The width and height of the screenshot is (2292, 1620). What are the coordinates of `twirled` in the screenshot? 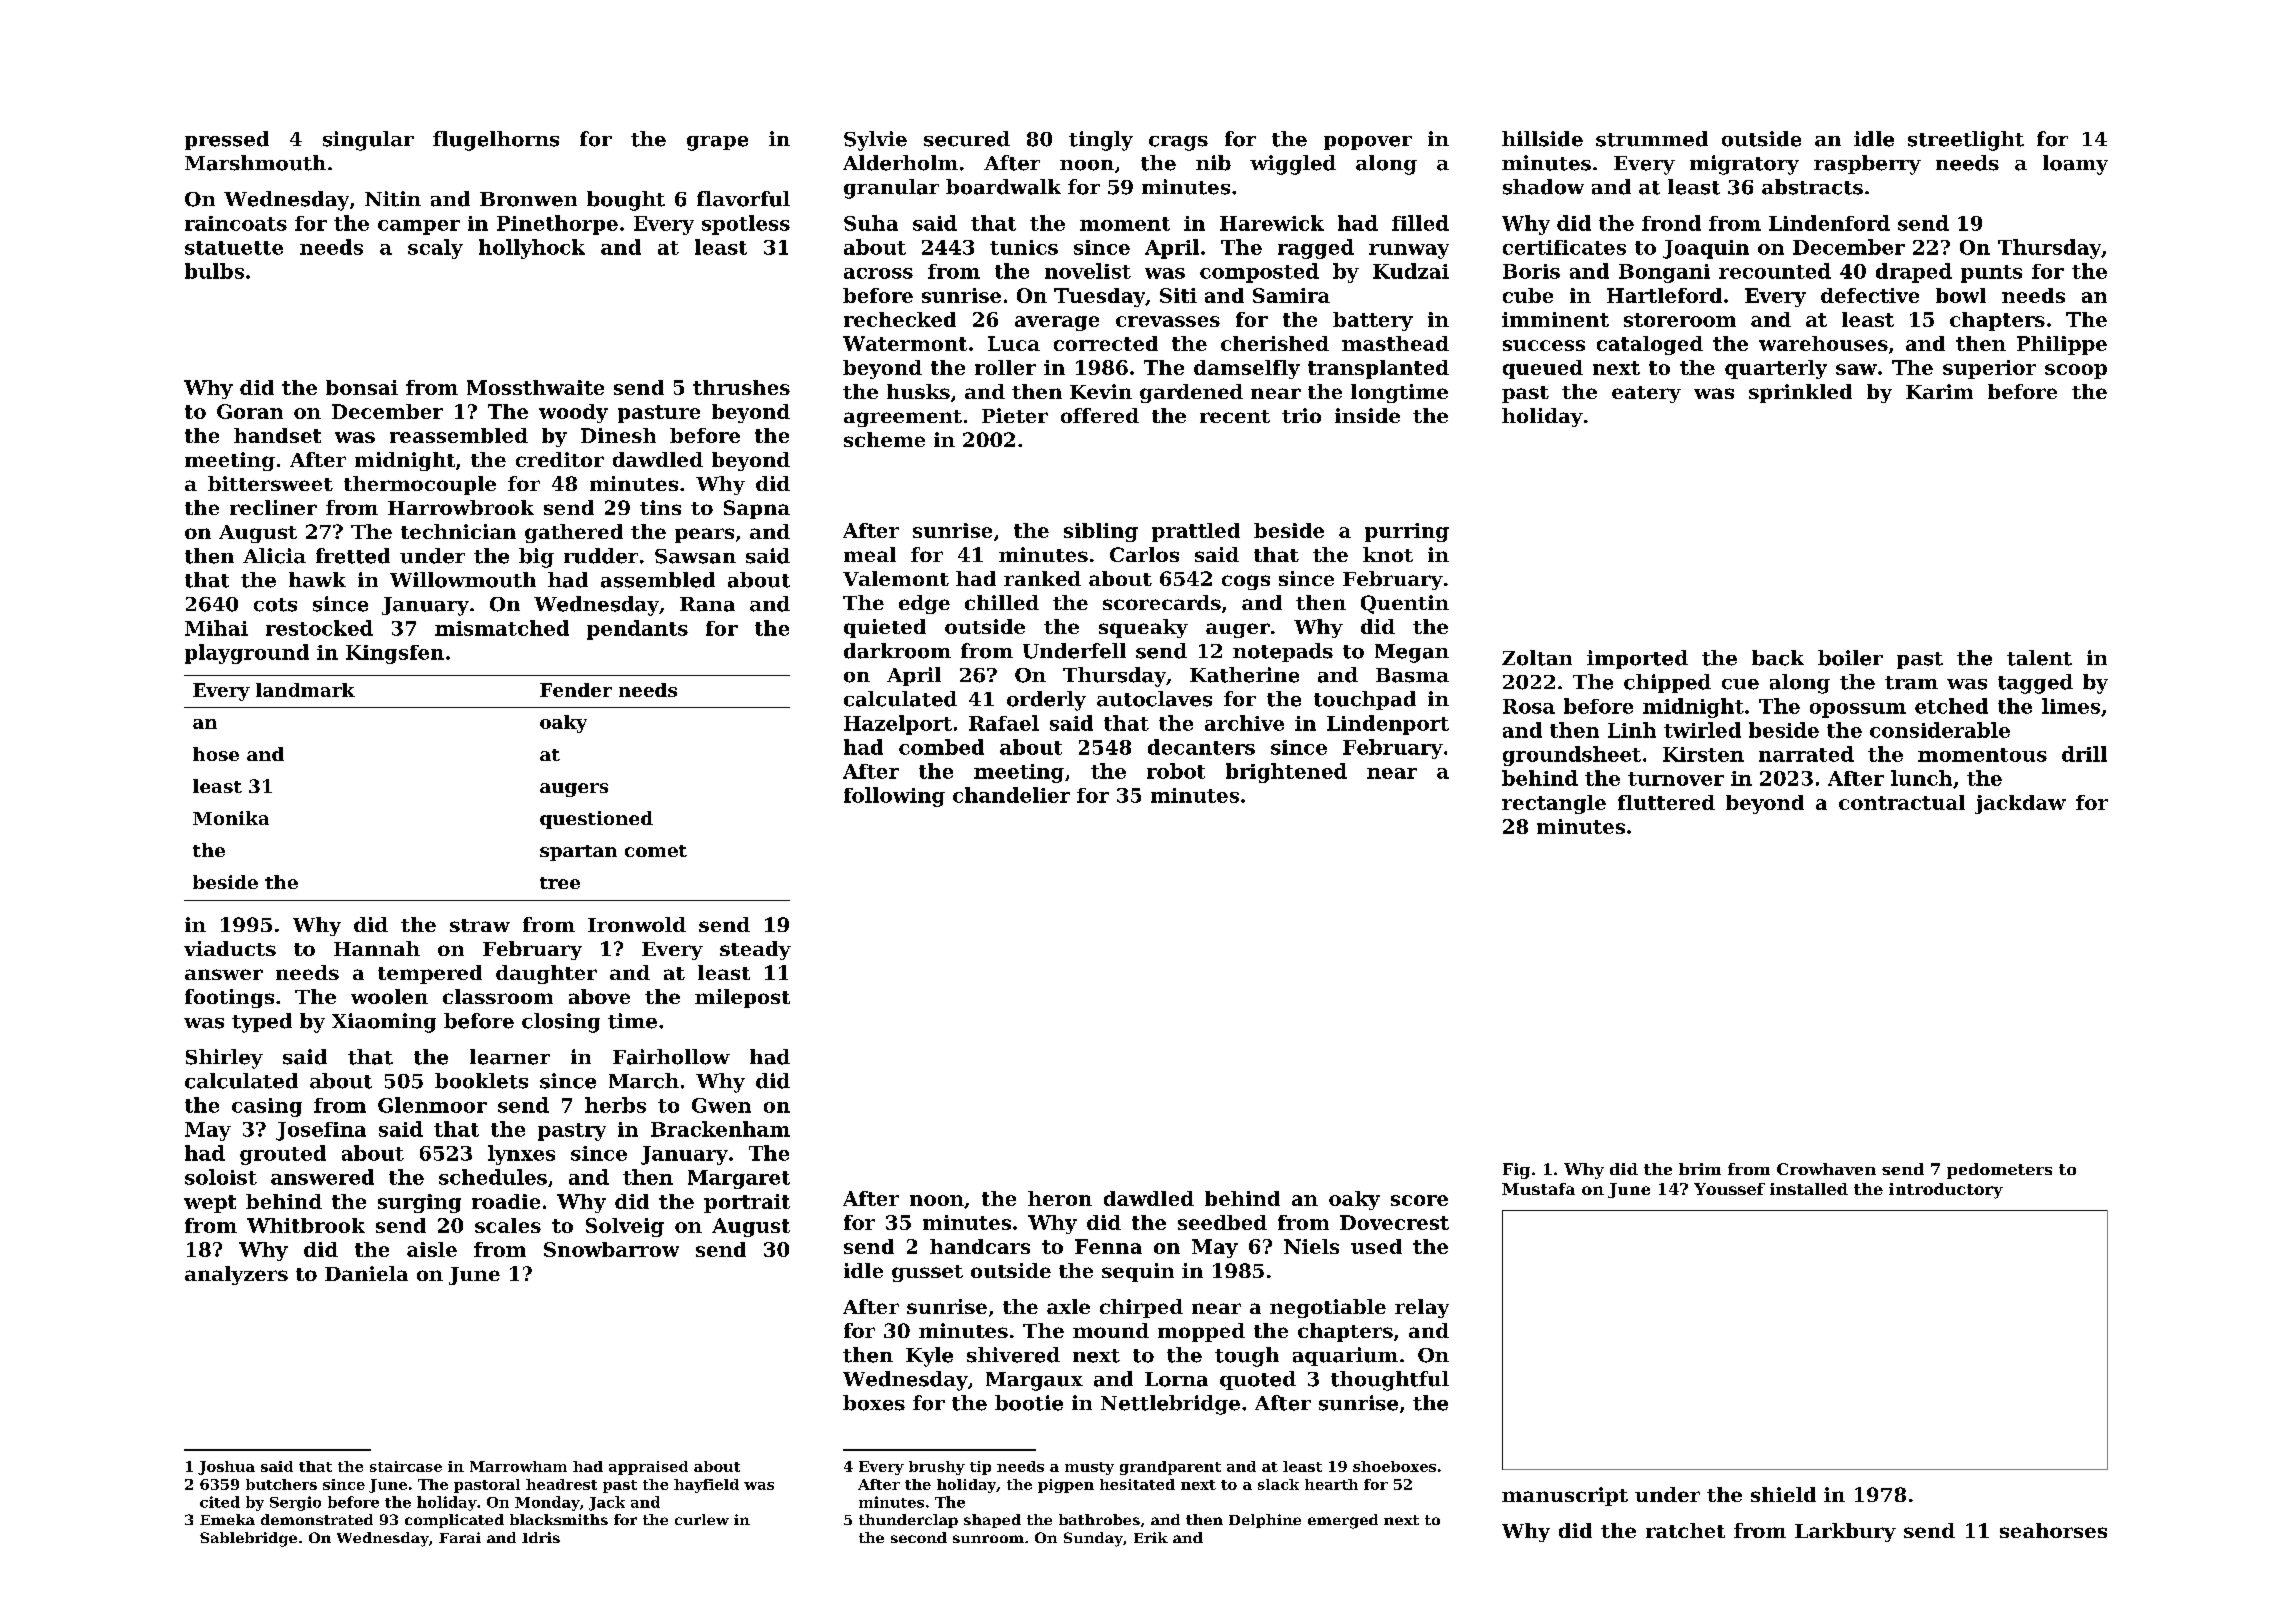 It's located at (1702, 730).
